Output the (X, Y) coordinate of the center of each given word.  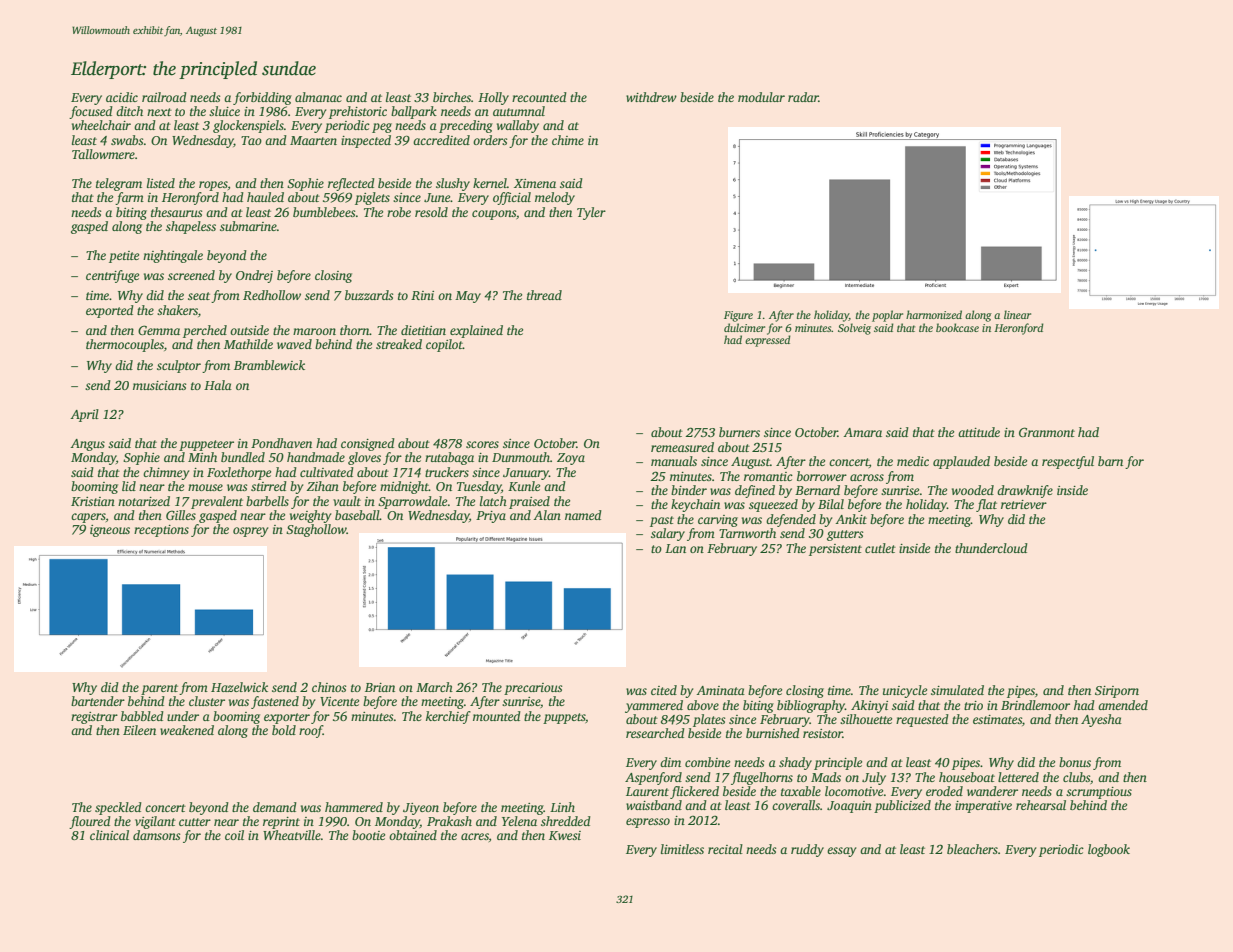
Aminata (720, 690)
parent (159, 689)
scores (482, 444)
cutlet (880, 548)
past (662, 521)
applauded (961, 462)
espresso (648, 823)
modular (761, 97)
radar (803, 97)
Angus (87, 445)
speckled (118, 808)
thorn (355, 330)
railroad (164, 97)
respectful (1068, 462)
